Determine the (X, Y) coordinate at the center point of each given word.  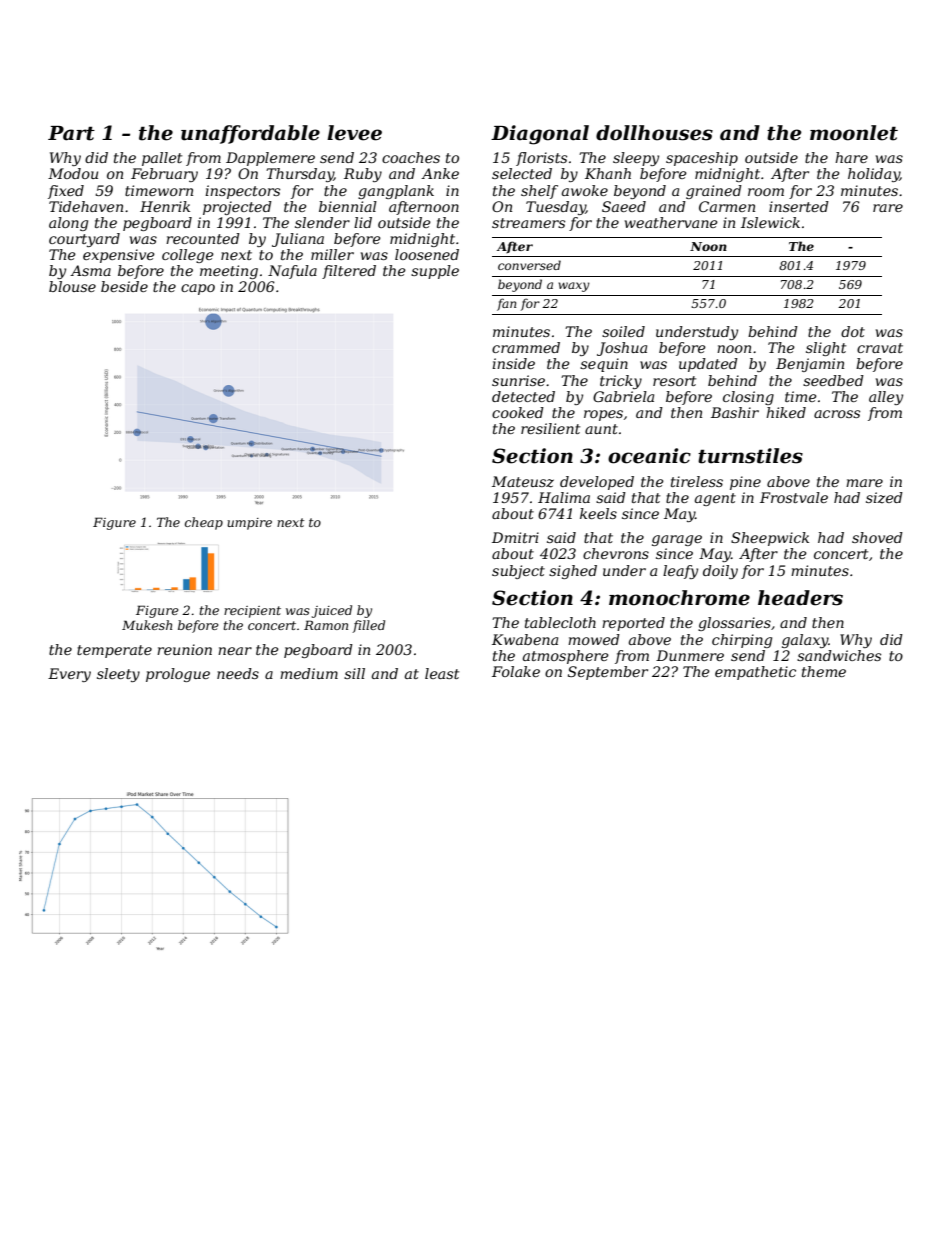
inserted (799, 206)
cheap (204, 523)
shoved (877, 537)
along (68, 224)
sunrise (518, 380)
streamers (528, 223)
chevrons (616, 553)
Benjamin (810, 365)
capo (198, 289)
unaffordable (250, 134)
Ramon (326, 625)
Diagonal (540, 135)
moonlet (854, 133)
